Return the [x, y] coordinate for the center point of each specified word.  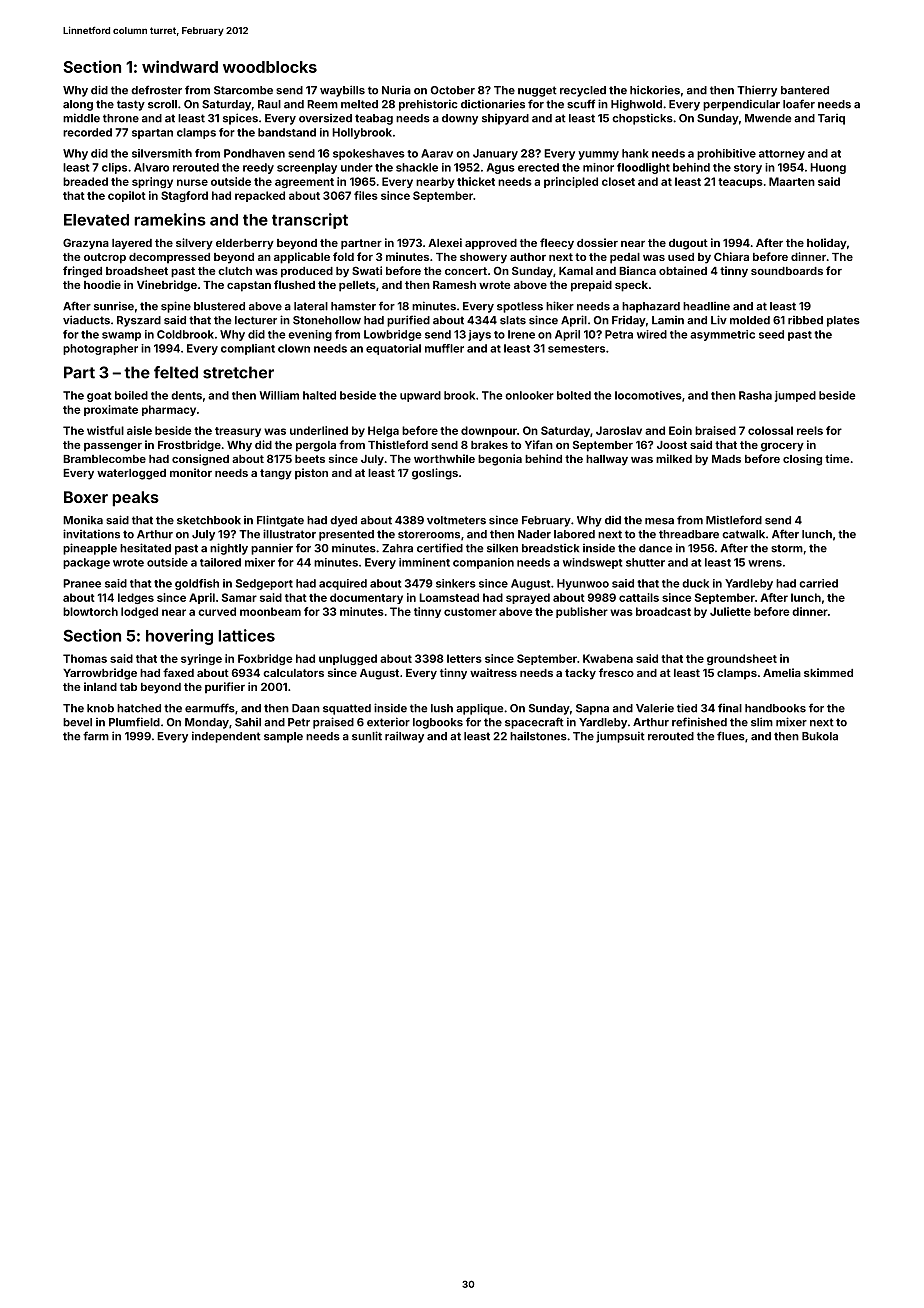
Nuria [396, 90]
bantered [805, 90]
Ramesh [454, 285]
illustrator [289, 534]
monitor [191, 472]
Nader [534, 534]
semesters [576, 349]
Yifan [539, 444]
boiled [131, 395]
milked [674, 458]
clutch [235, 271]
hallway [607, 460]
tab [128, 687]
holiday [827, 244]
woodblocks [270, 67]
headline [706, 306]
